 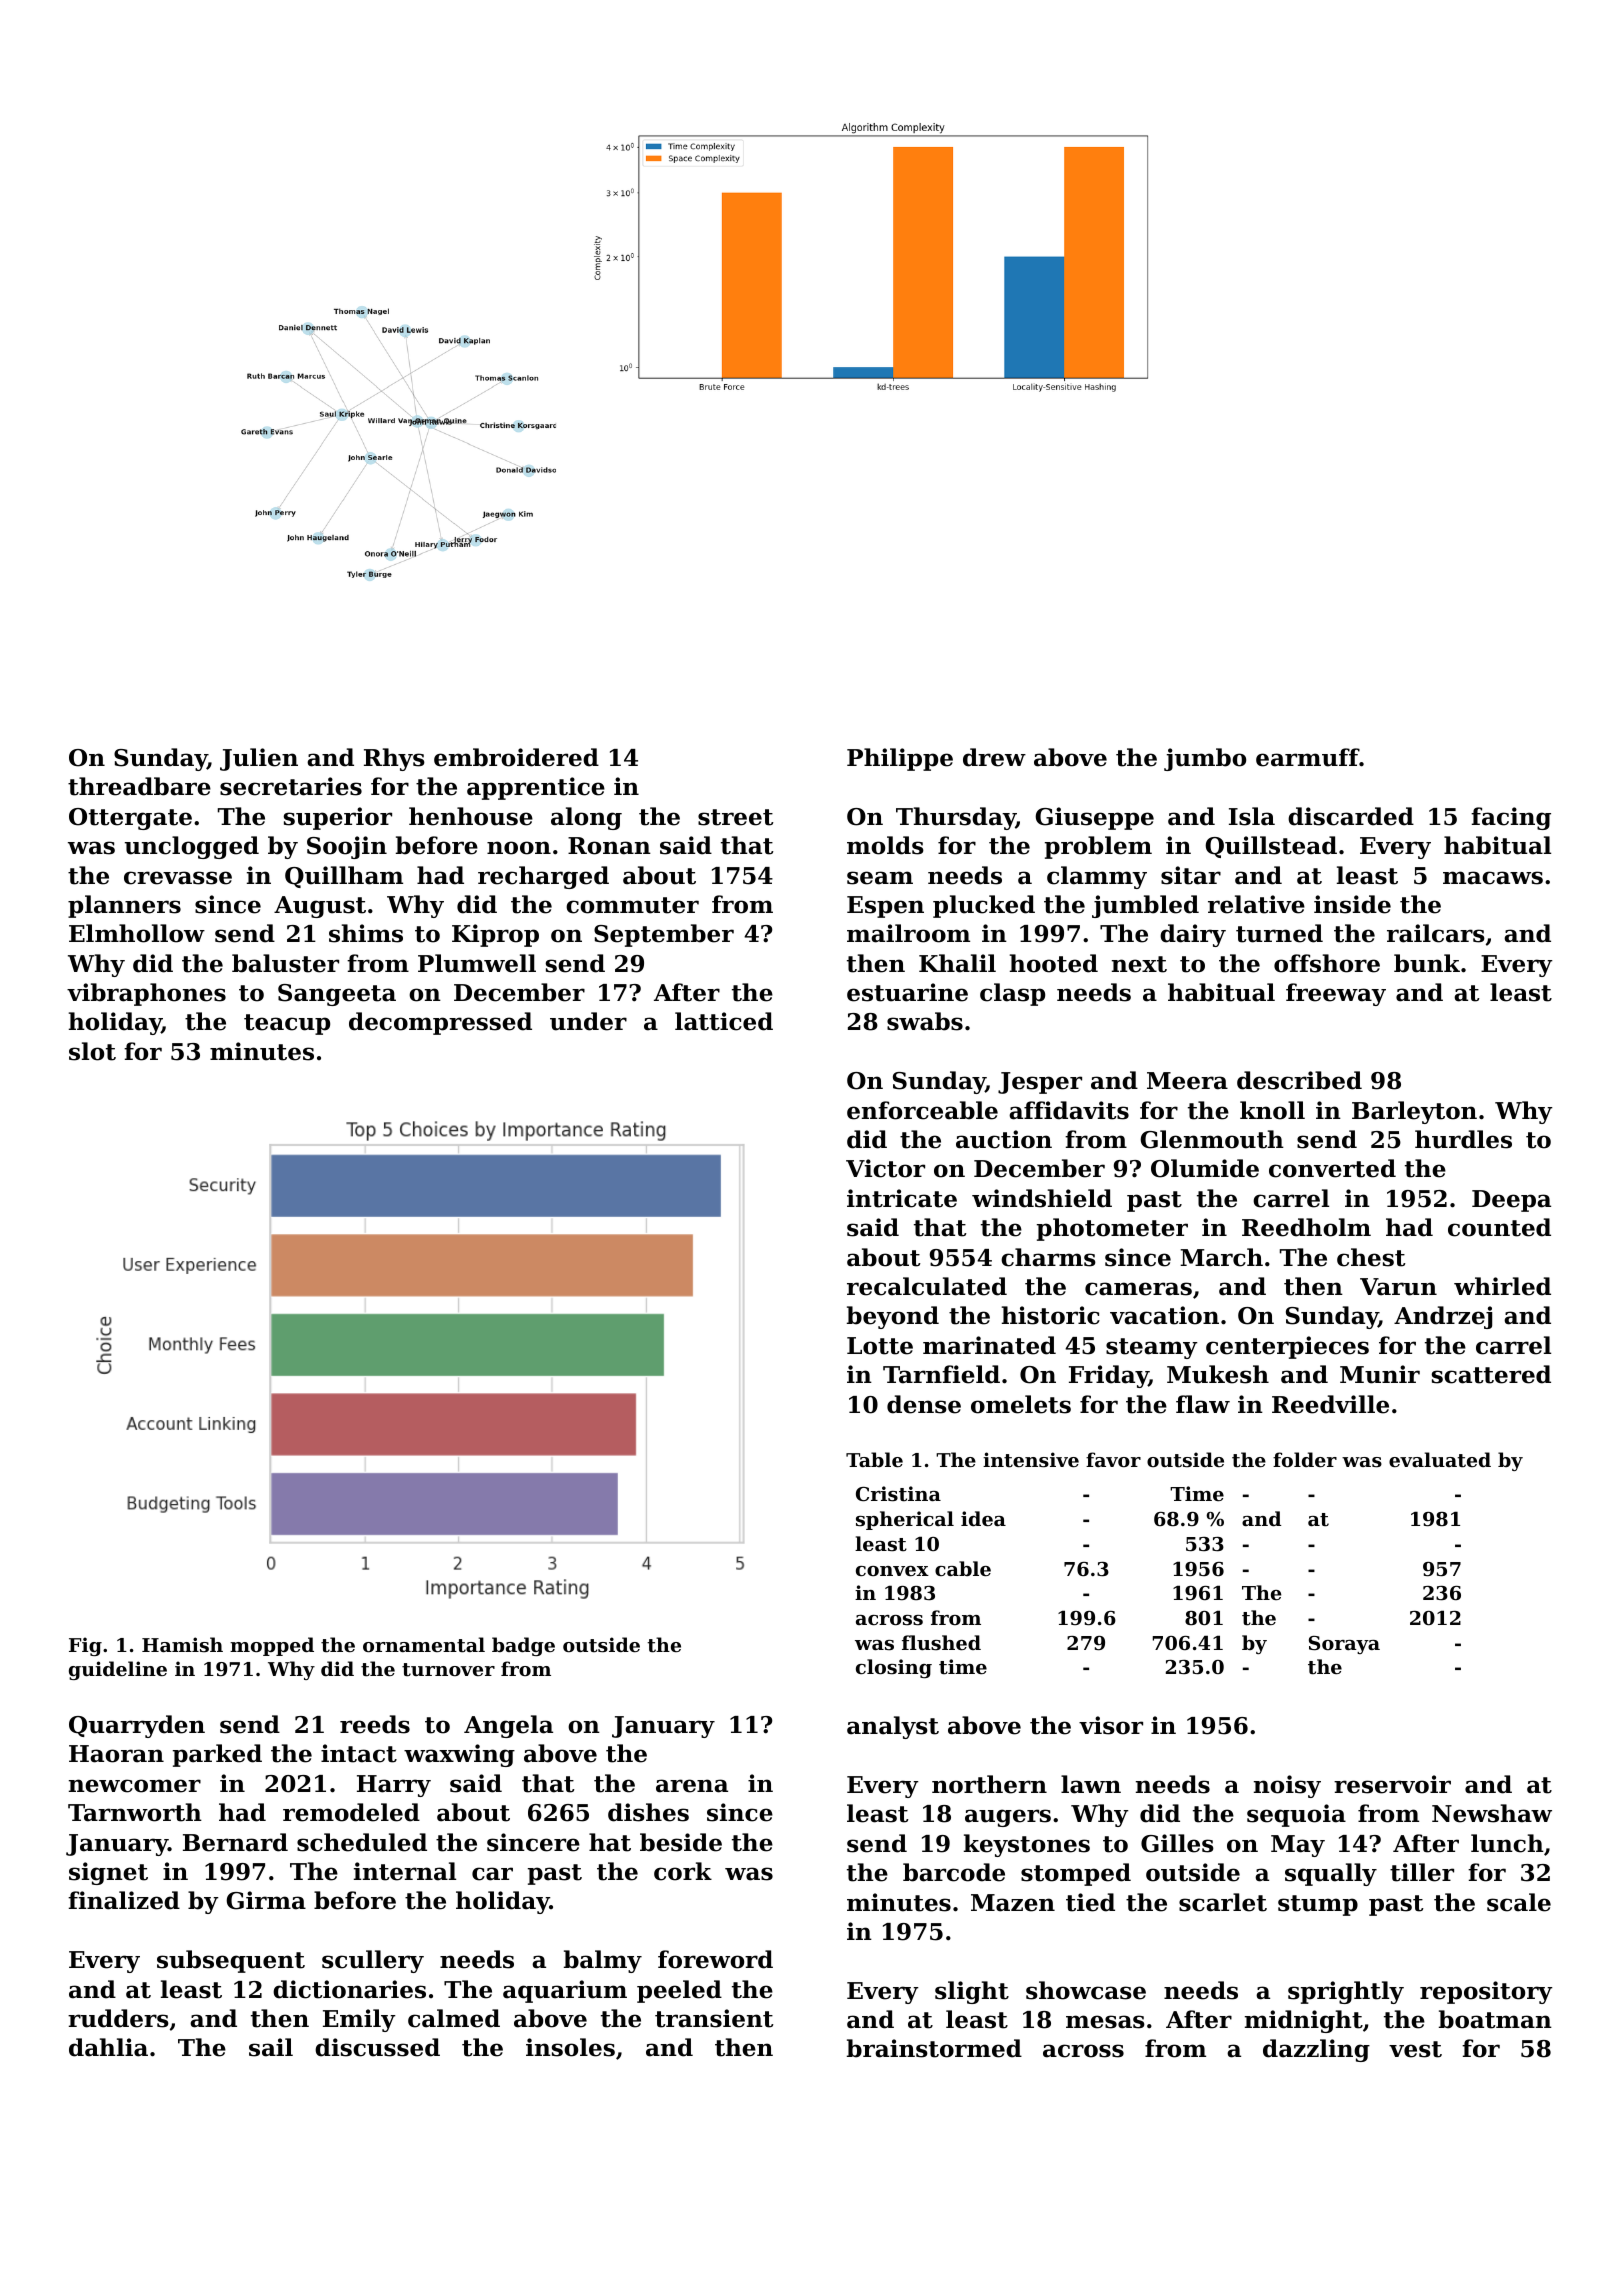 What do you see at coordinates (632, 905) in the screenshot?
I see `commuter` at bounding box center [632, 905].
